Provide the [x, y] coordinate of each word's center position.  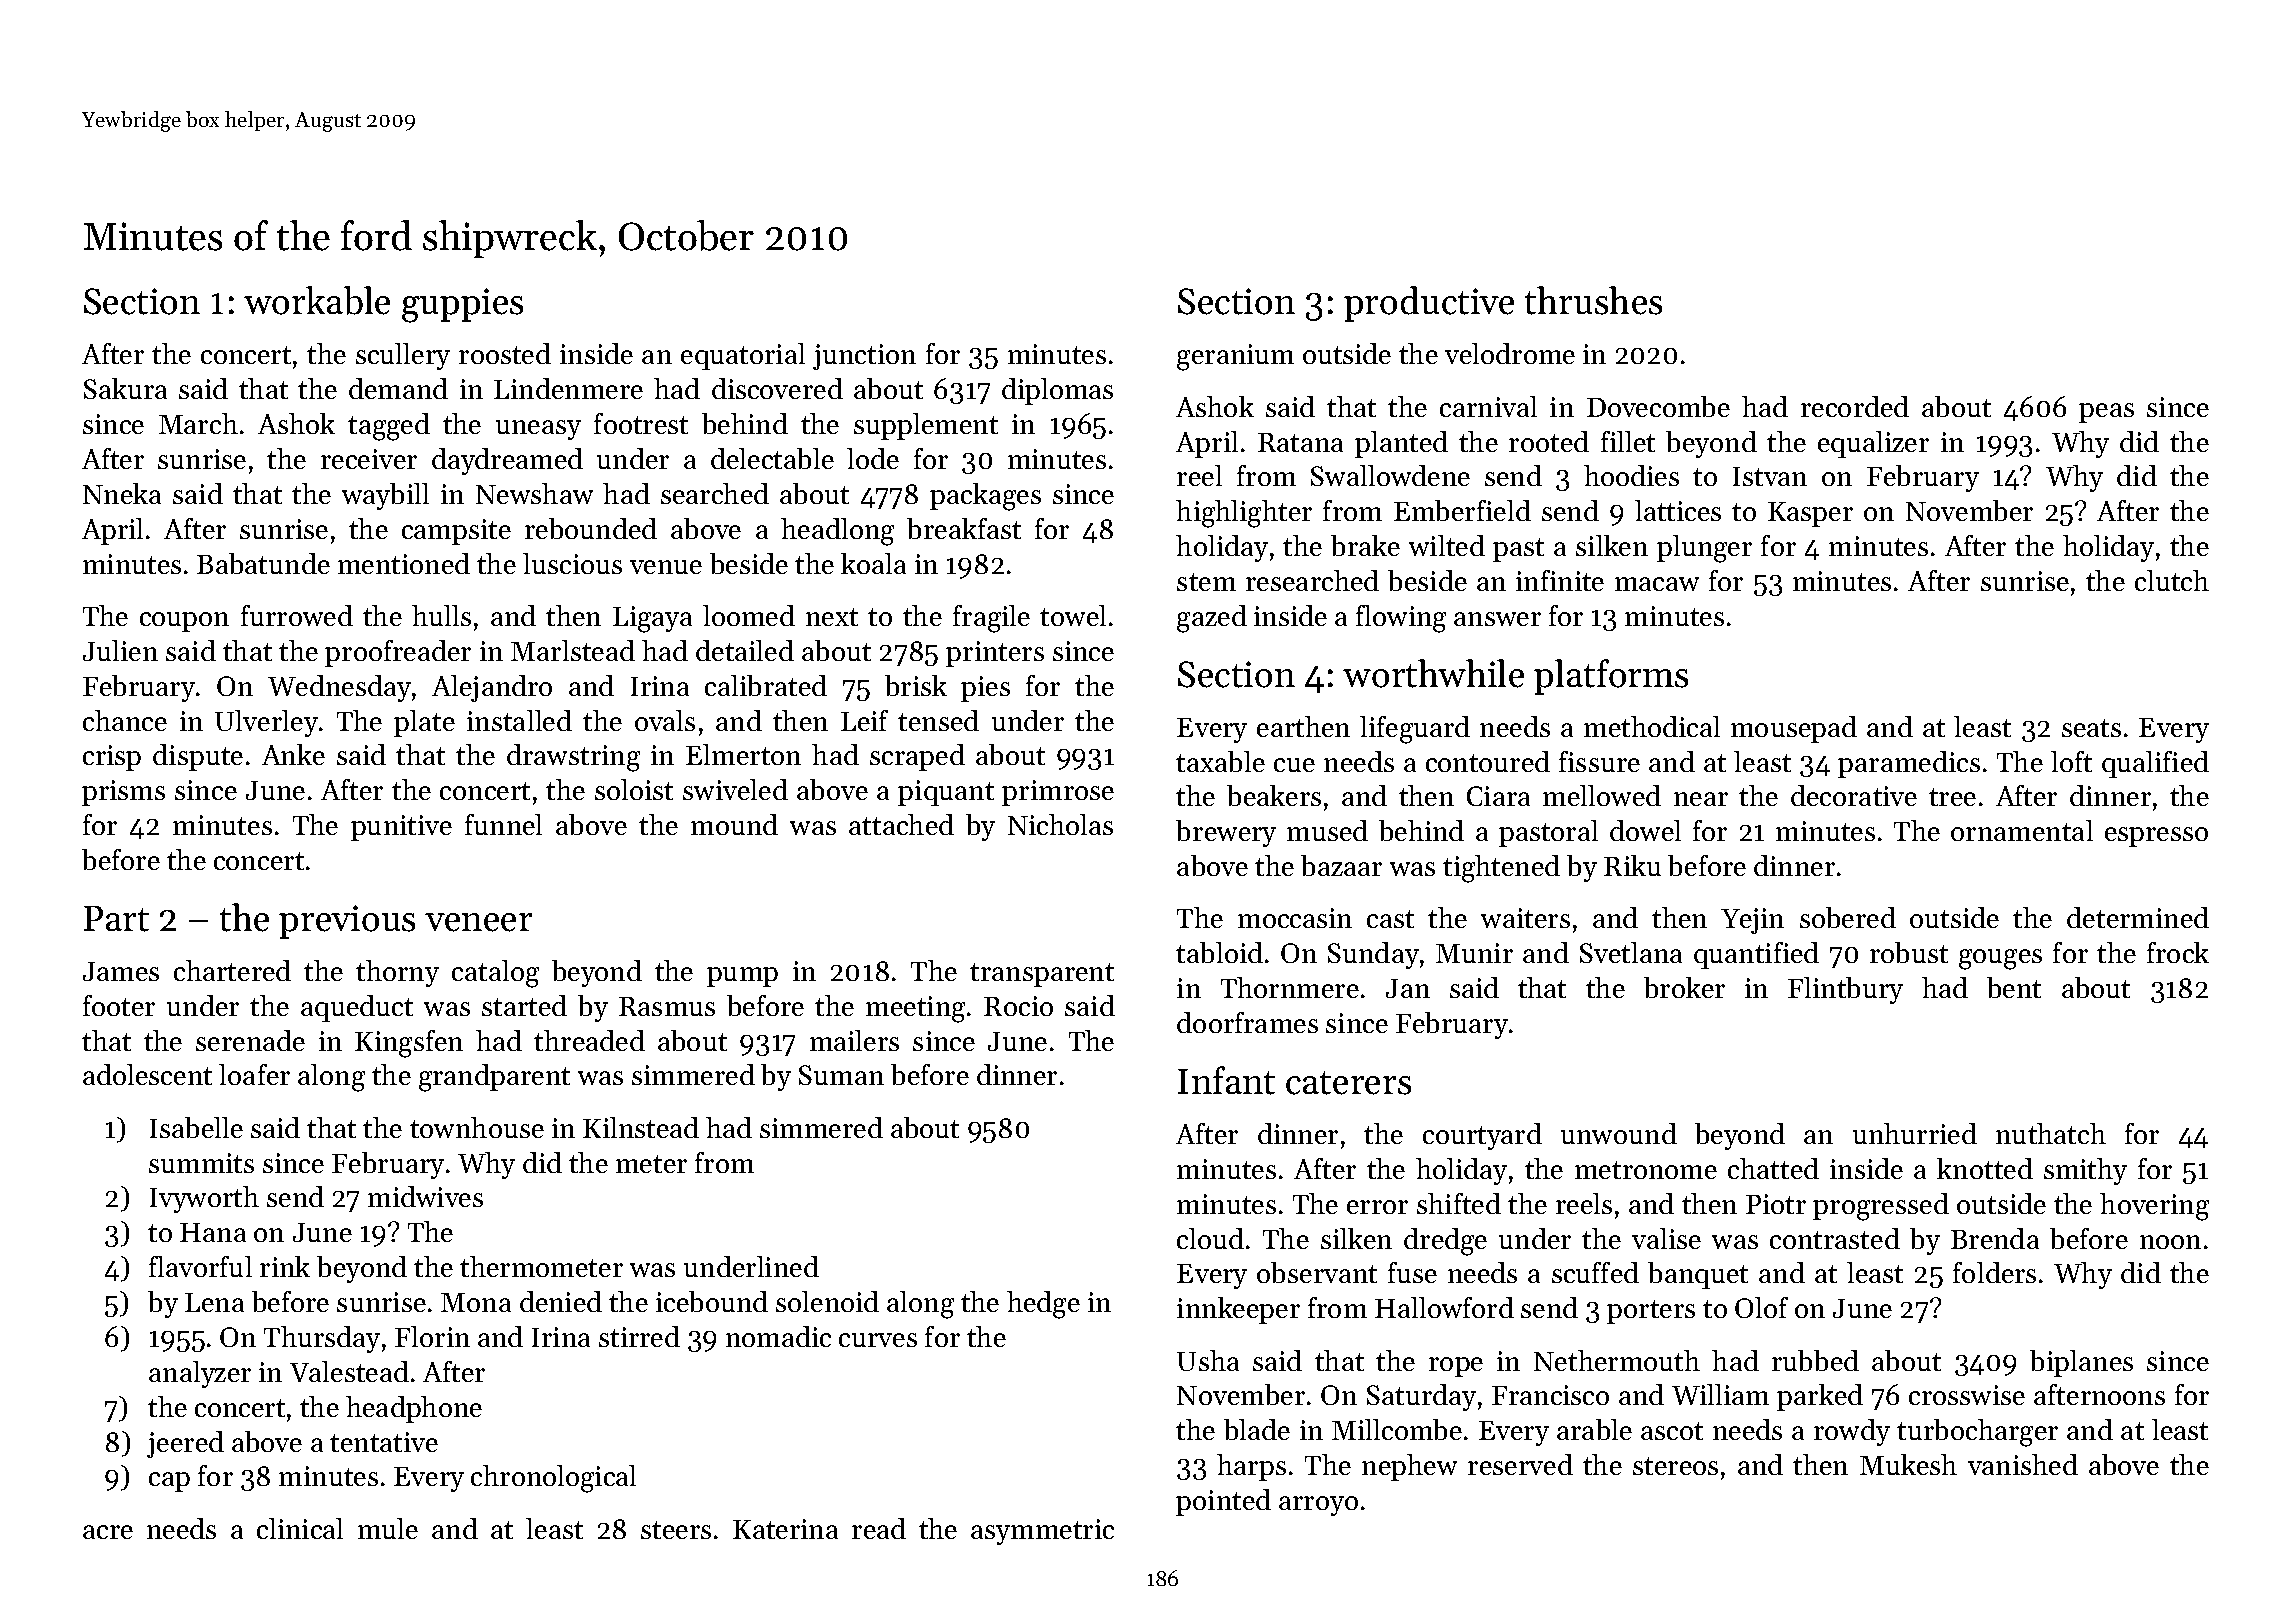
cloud [1210, 1238]
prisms [123, 793]
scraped [917, 757]
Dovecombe [1658, 406]
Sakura [125, 388]
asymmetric [1042, 1532]
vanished [2023, 1464]
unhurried [1915, 1133]
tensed [938, 720]
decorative [1854, 795]
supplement [926, 426]
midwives [425, 1196]
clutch [2172, 580]
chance [125, 720]
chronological [553, 1479]
